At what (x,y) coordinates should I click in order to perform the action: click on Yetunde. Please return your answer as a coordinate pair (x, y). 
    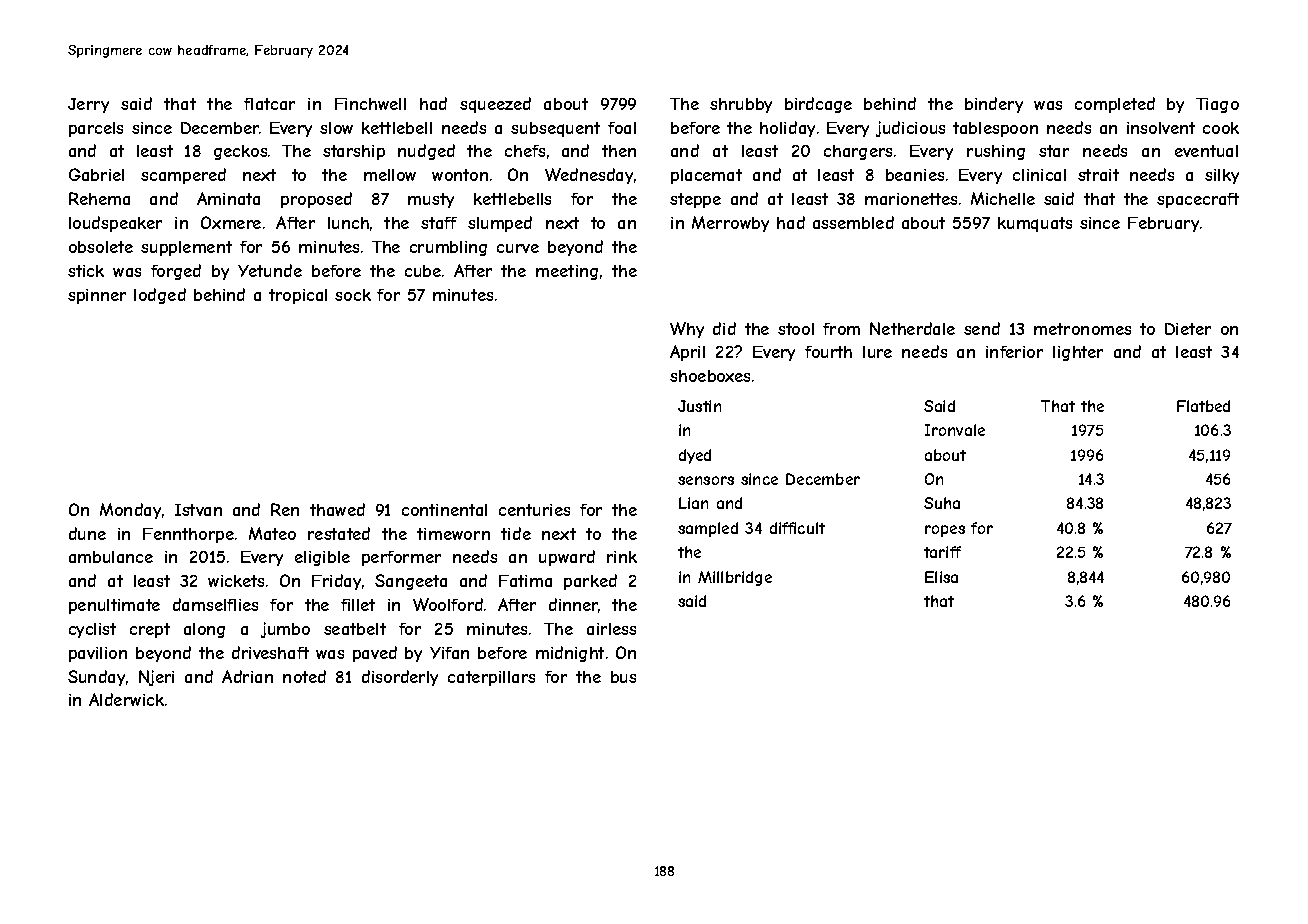
    Looking at the image, I should click on (270, 270).
